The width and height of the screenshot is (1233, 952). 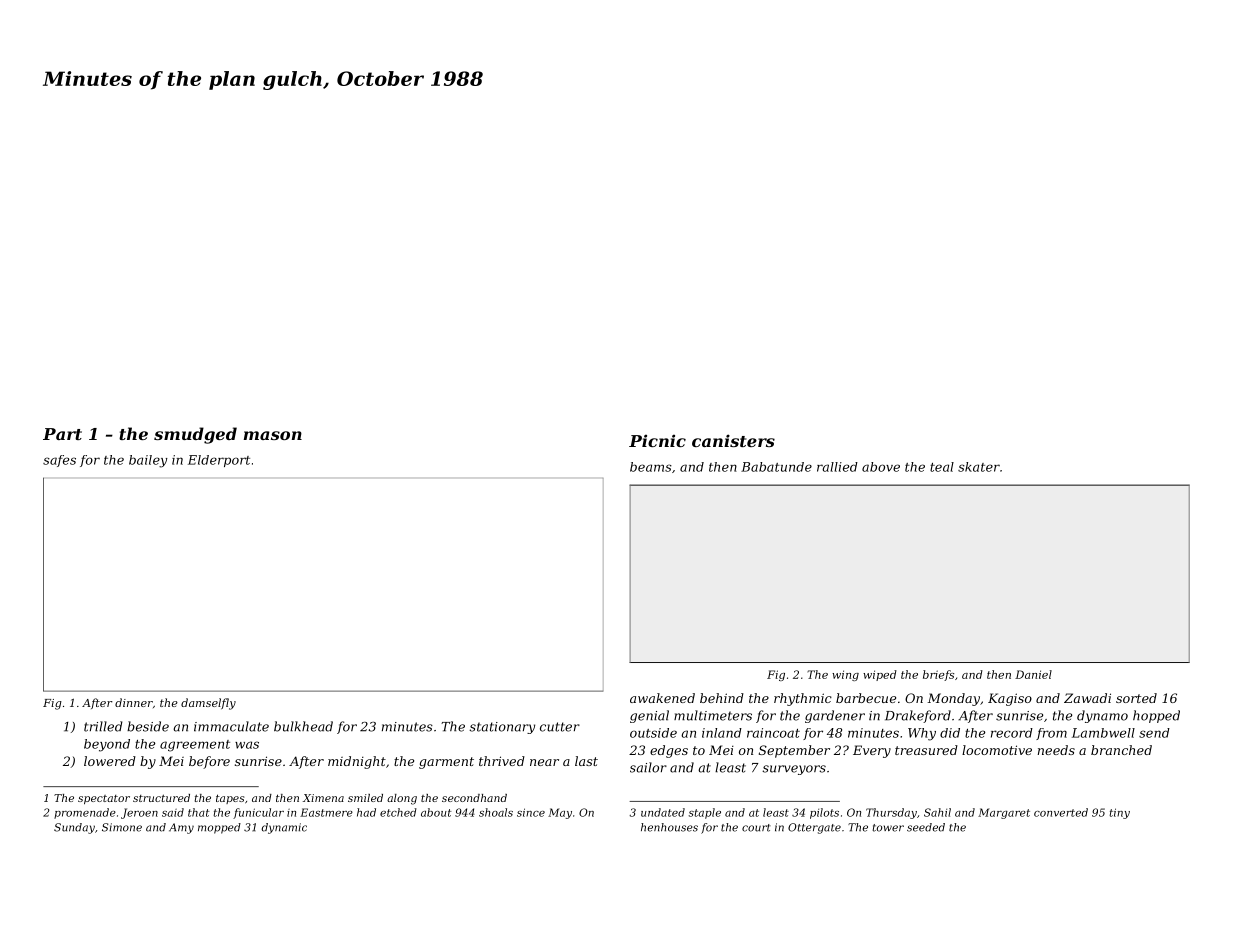 What do you see at coordinates (979, 467) in the screenshot?
I see `skater` at bounding box center [979, 467].
